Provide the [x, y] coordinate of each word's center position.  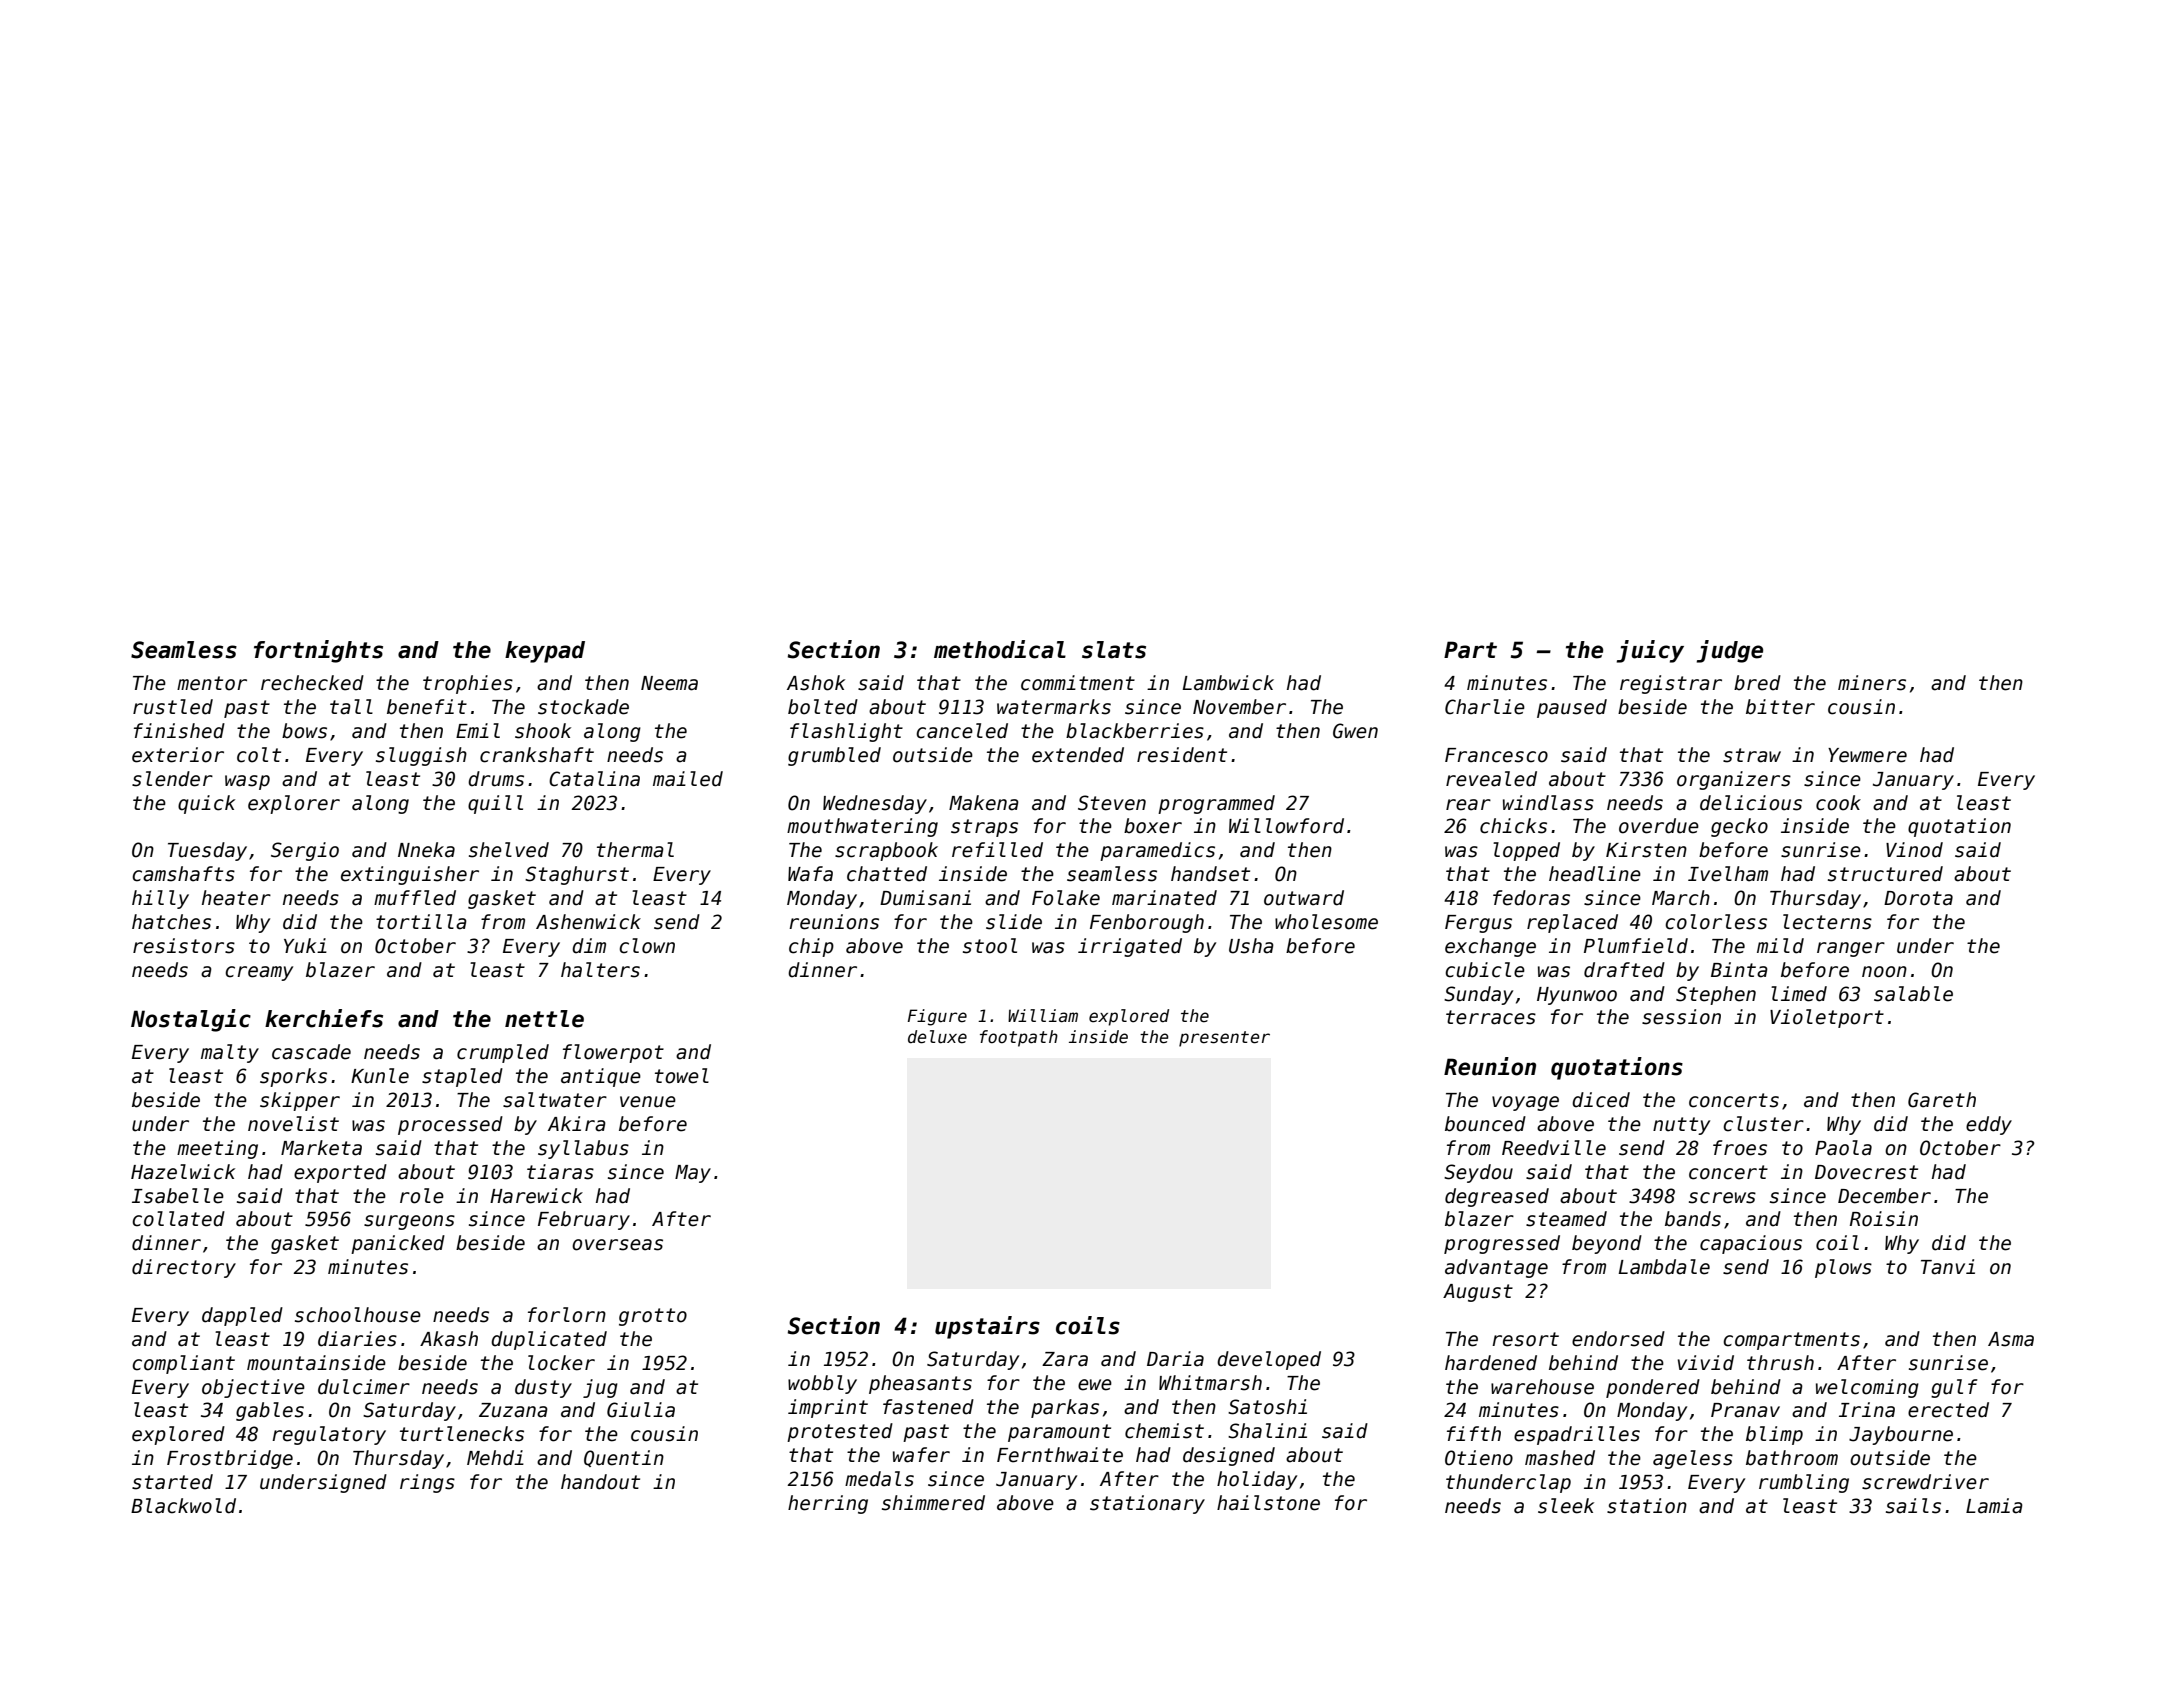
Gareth [1942, 1100]
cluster [1763, 1124]
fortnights [318, 651]
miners [1872, 683]
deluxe [937, 1037]
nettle [544, 1019]
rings [427, 1483]
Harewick [536, 1196]
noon [1884, 972]
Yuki [305, 946]
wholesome [1326, 922]
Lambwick [1228, 683]
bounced [1485, 1124]
